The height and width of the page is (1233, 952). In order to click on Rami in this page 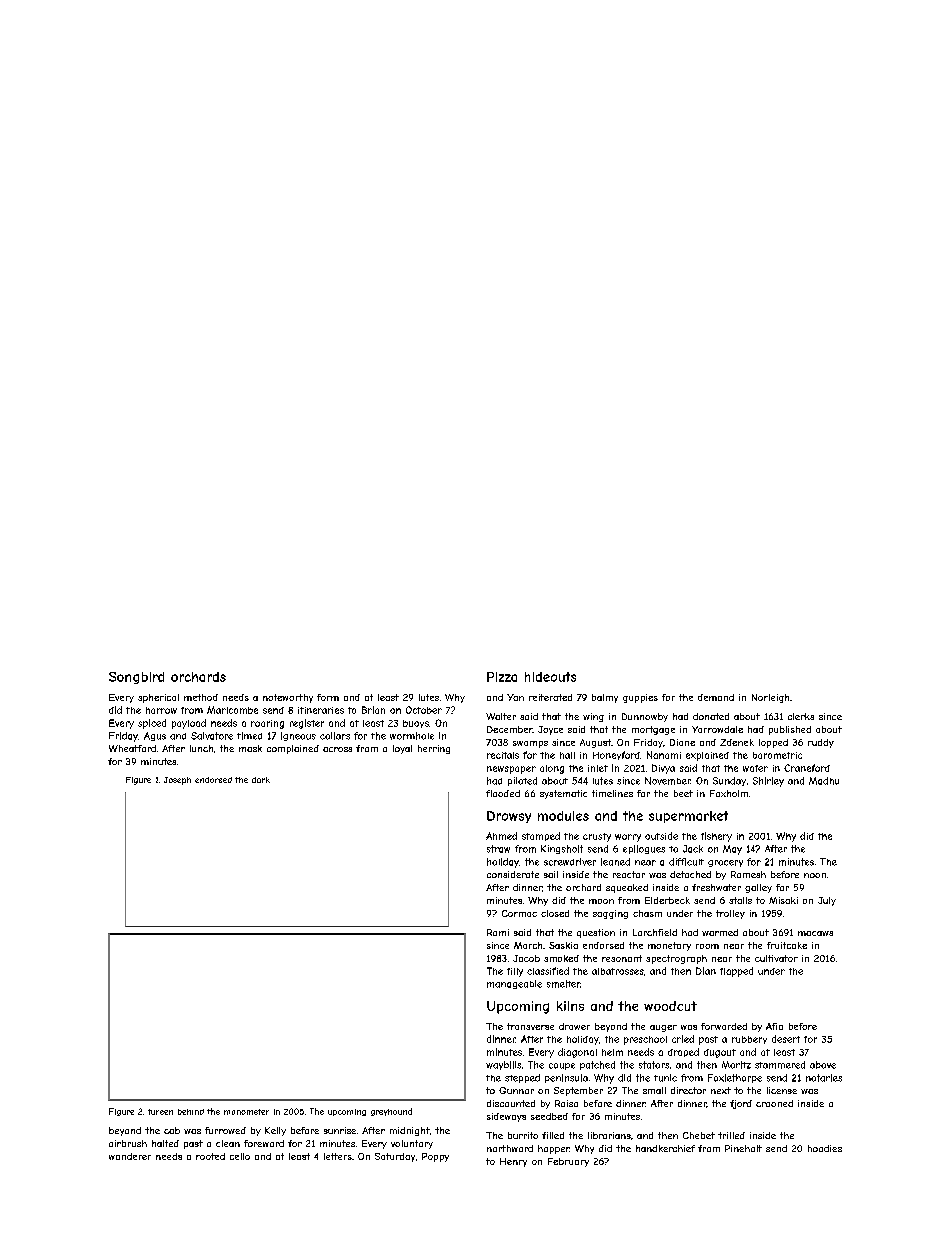, I will do `click(498, 932)`.
